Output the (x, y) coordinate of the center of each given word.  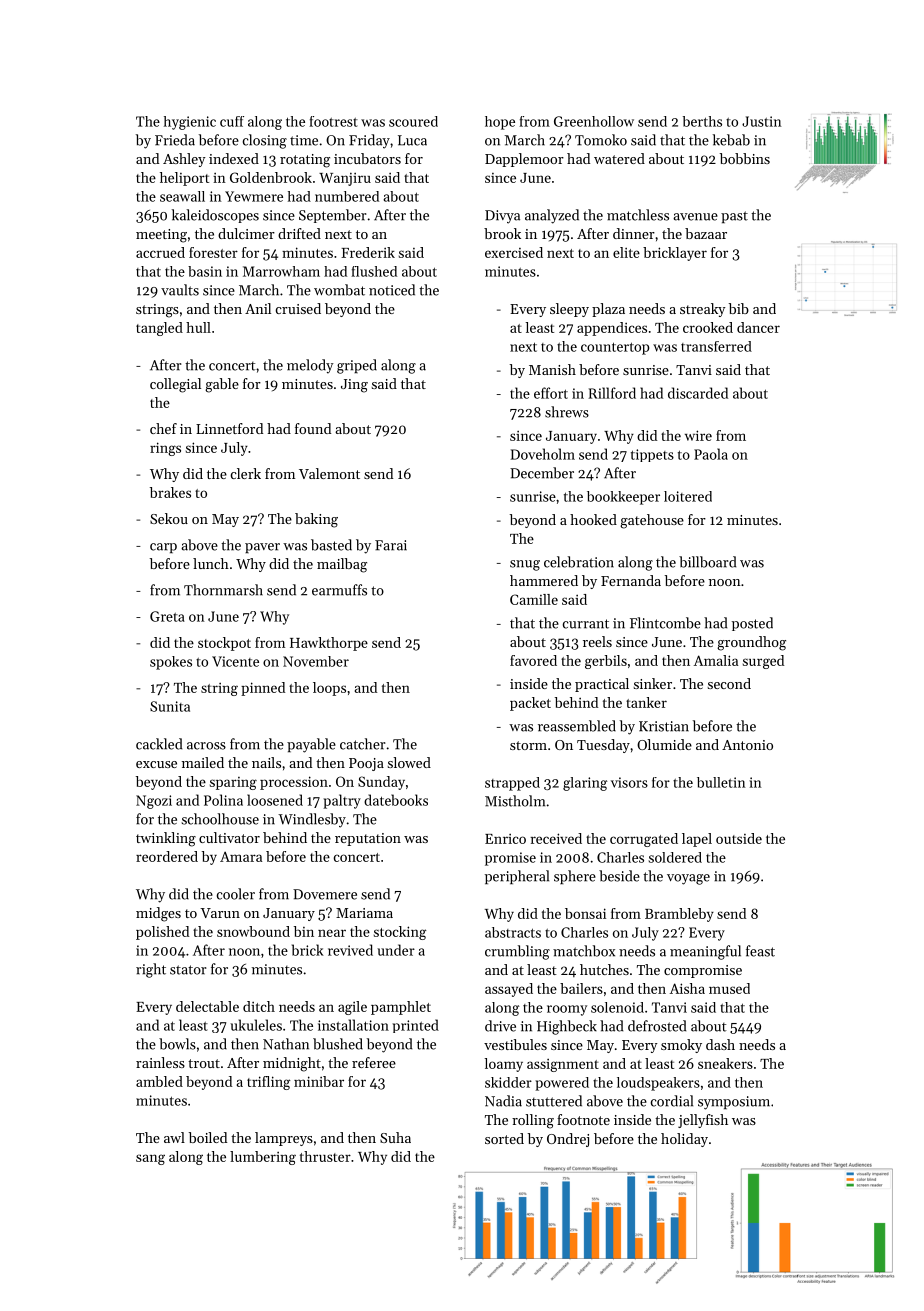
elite (626, 252)
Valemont (329, 473)
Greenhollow (594, 121)
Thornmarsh (223, 590)
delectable (207, 1006)
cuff (232, 121)
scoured (413, 121)
